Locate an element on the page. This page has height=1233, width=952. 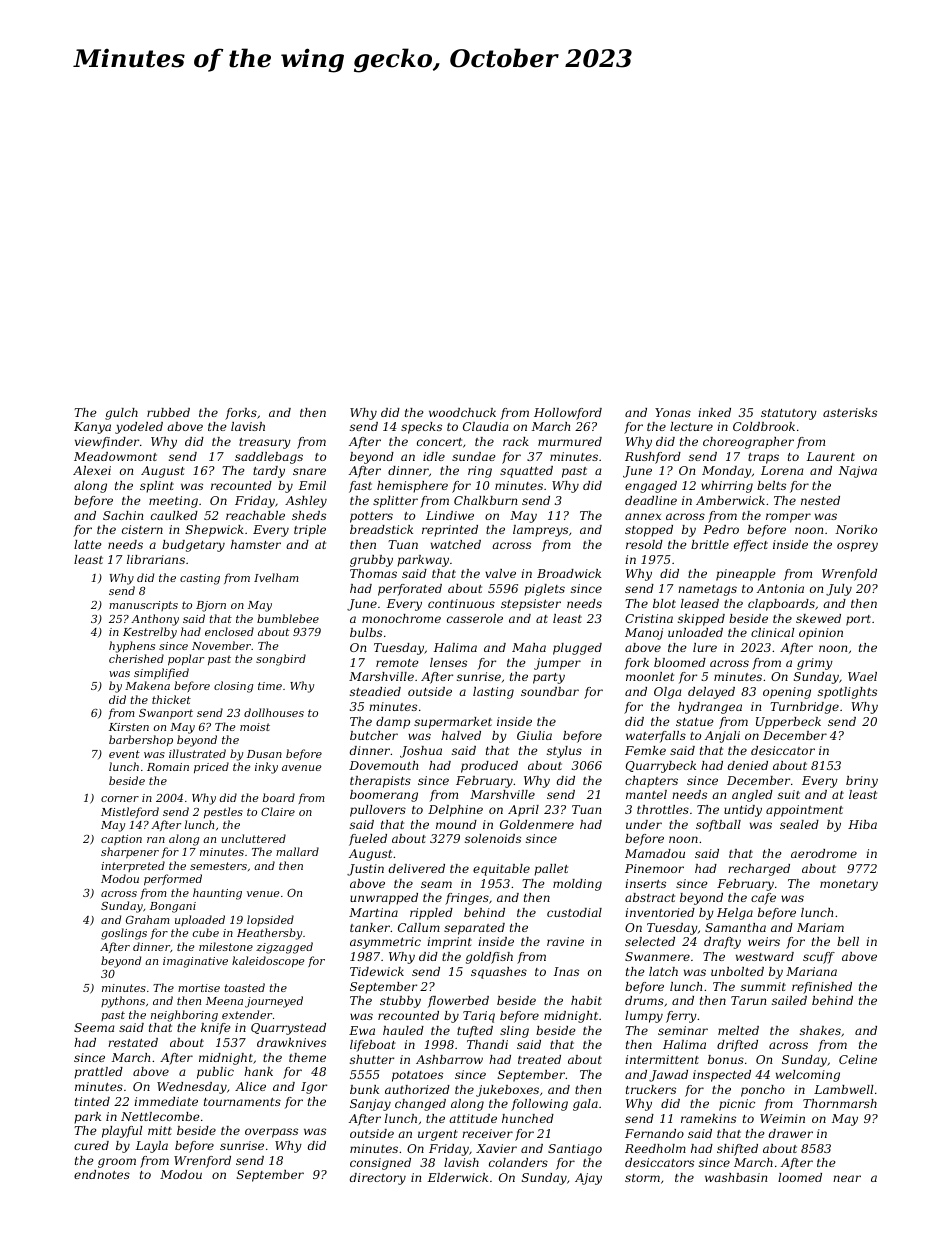
Thornmarsh is located at coordinates (840, 1103).
